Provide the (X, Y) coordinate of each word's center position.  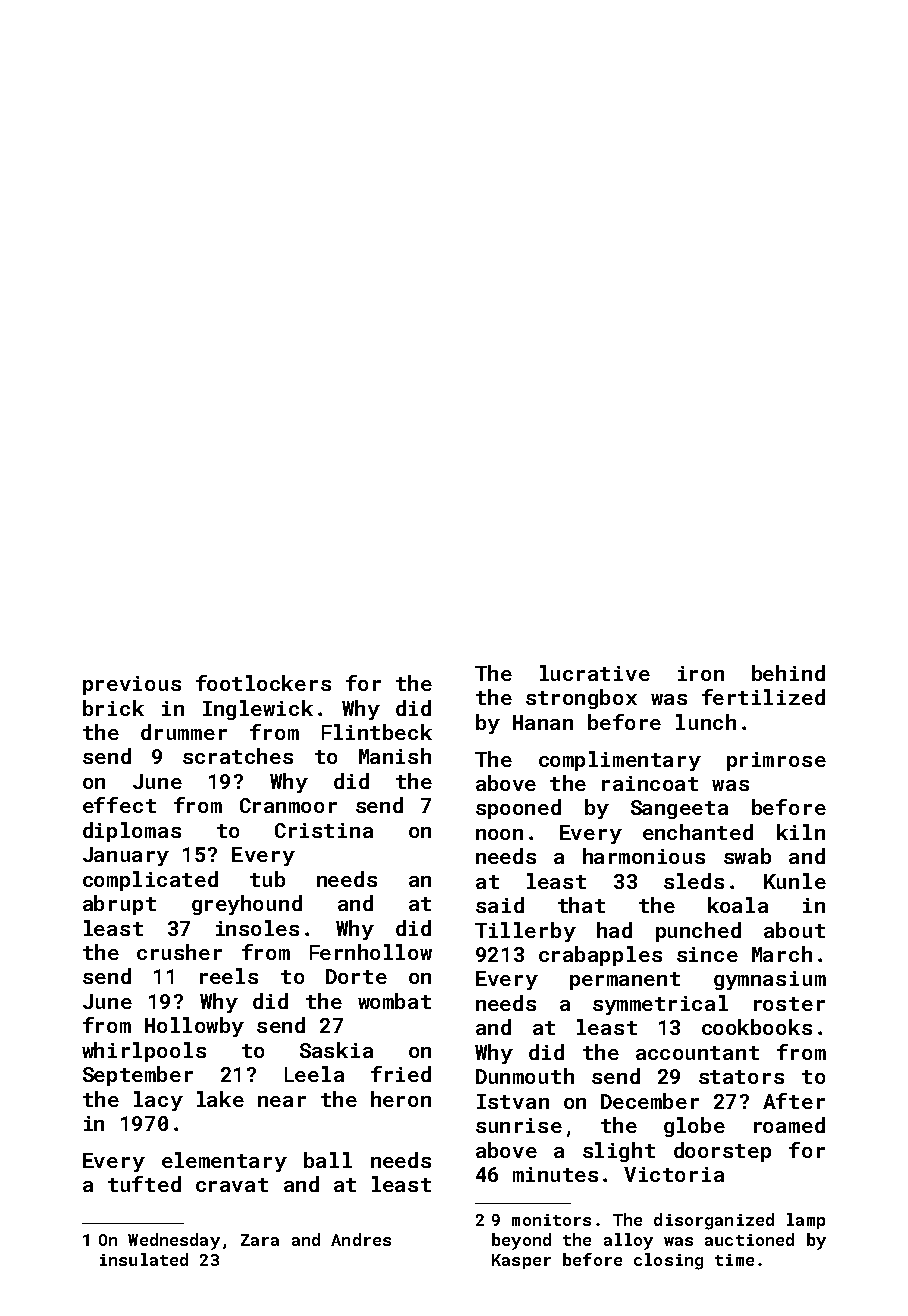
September (138, 1076)
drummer (184, 732)
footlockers (263, 683)
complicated (150, 881)
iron (701, 673)
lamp (806, 1221)
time (734, 1260)
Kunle (795, 881)
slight (619, 1152)
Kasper (521, 1261)
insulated (144, 1259)
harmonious (644, 856)
